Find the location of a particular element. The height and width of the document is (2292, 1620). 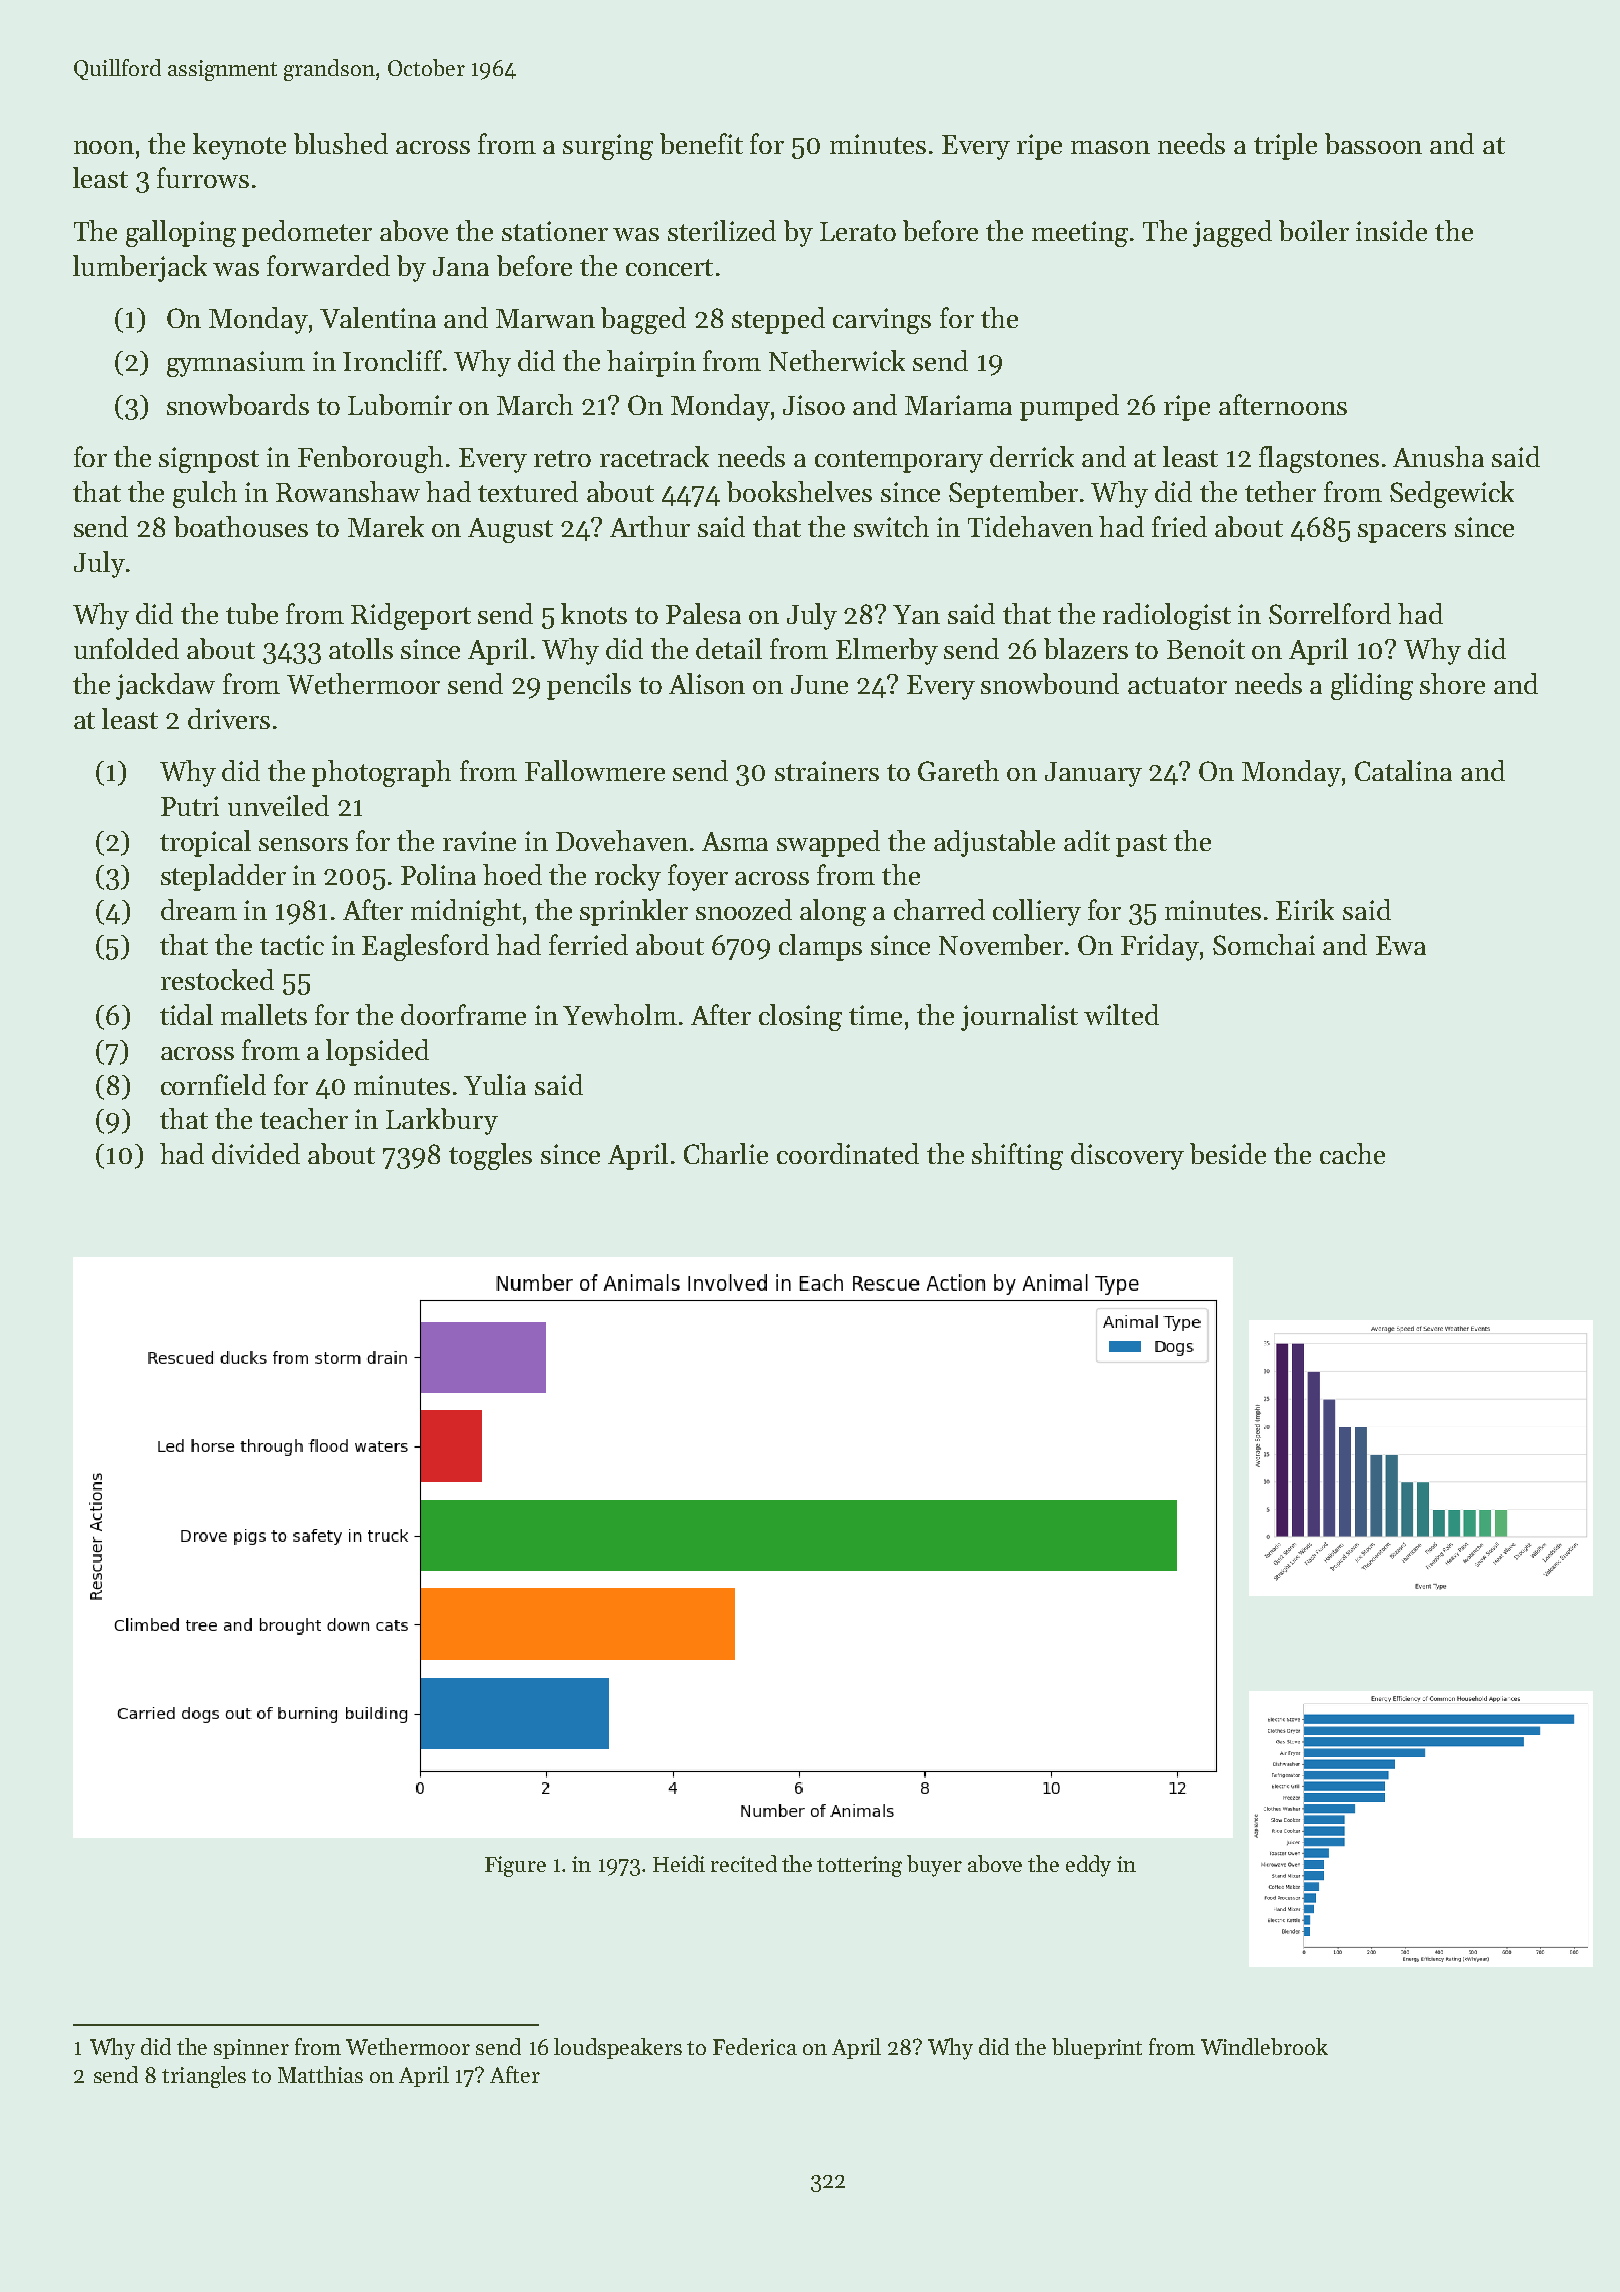

jackdaw is located at coordinates (165, 686).
